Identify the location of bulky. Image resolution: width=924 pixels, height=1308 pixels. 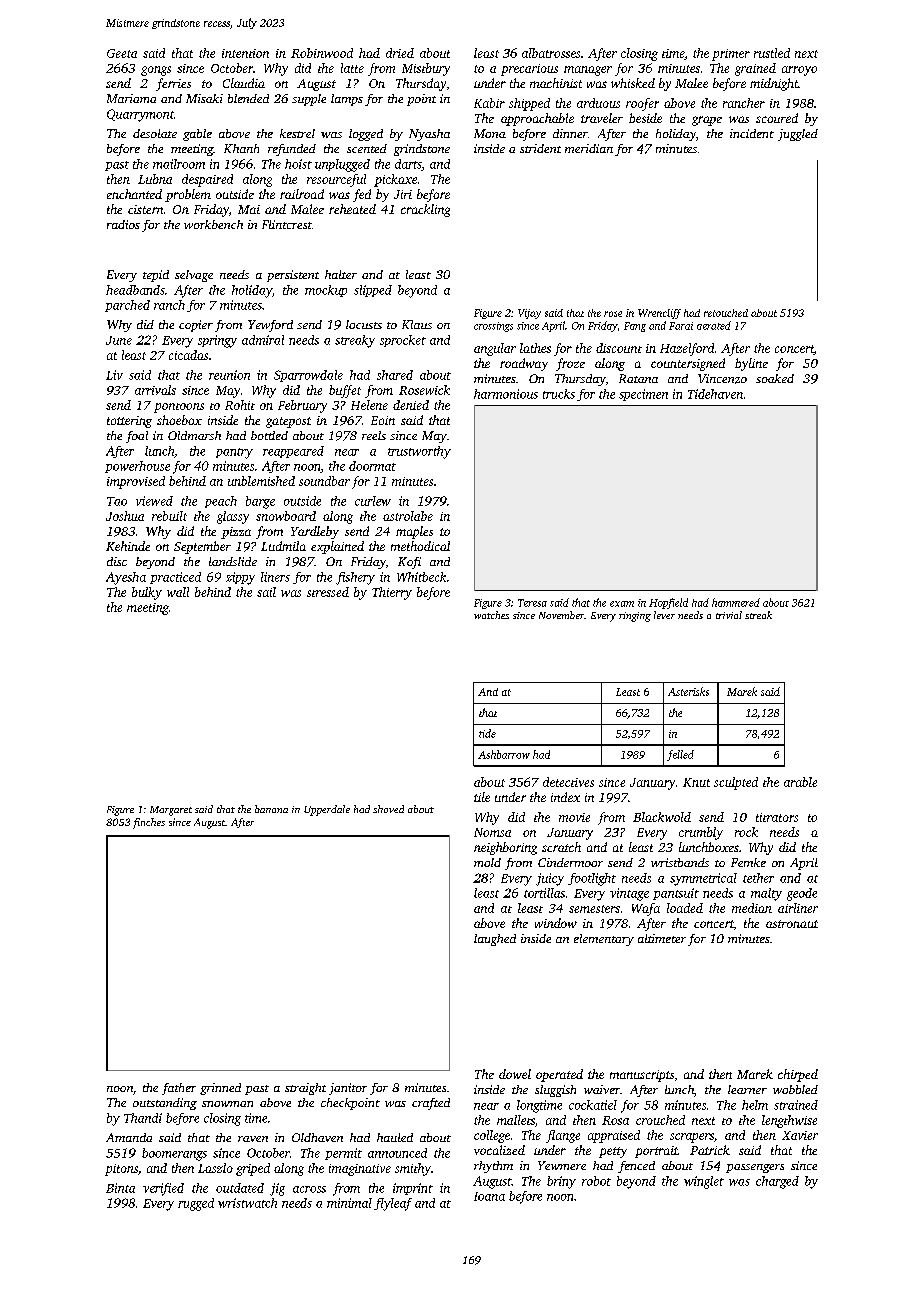
(147, 593).
